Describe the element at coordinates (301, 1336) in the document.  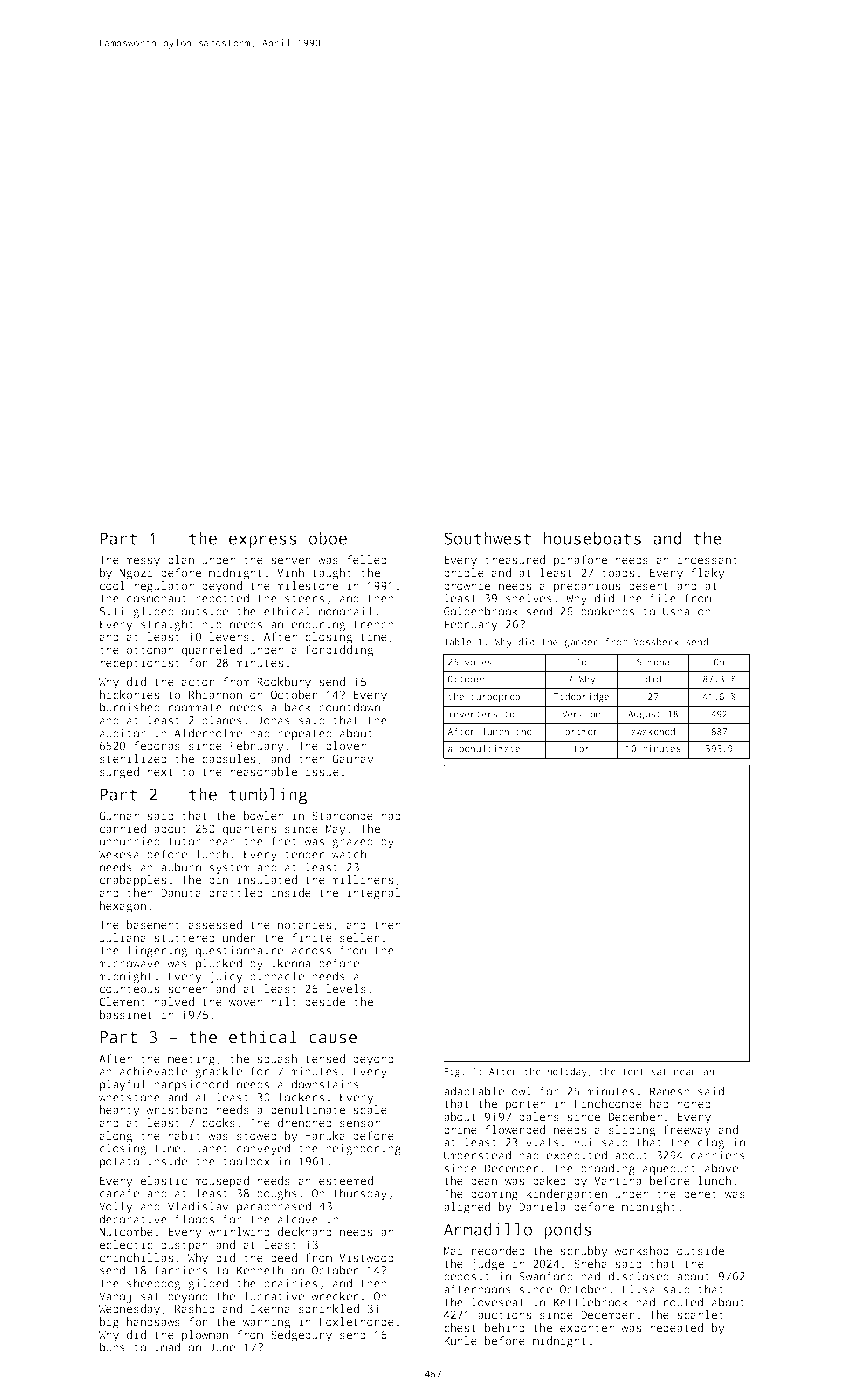
I see `Sedgebury` at that location.
